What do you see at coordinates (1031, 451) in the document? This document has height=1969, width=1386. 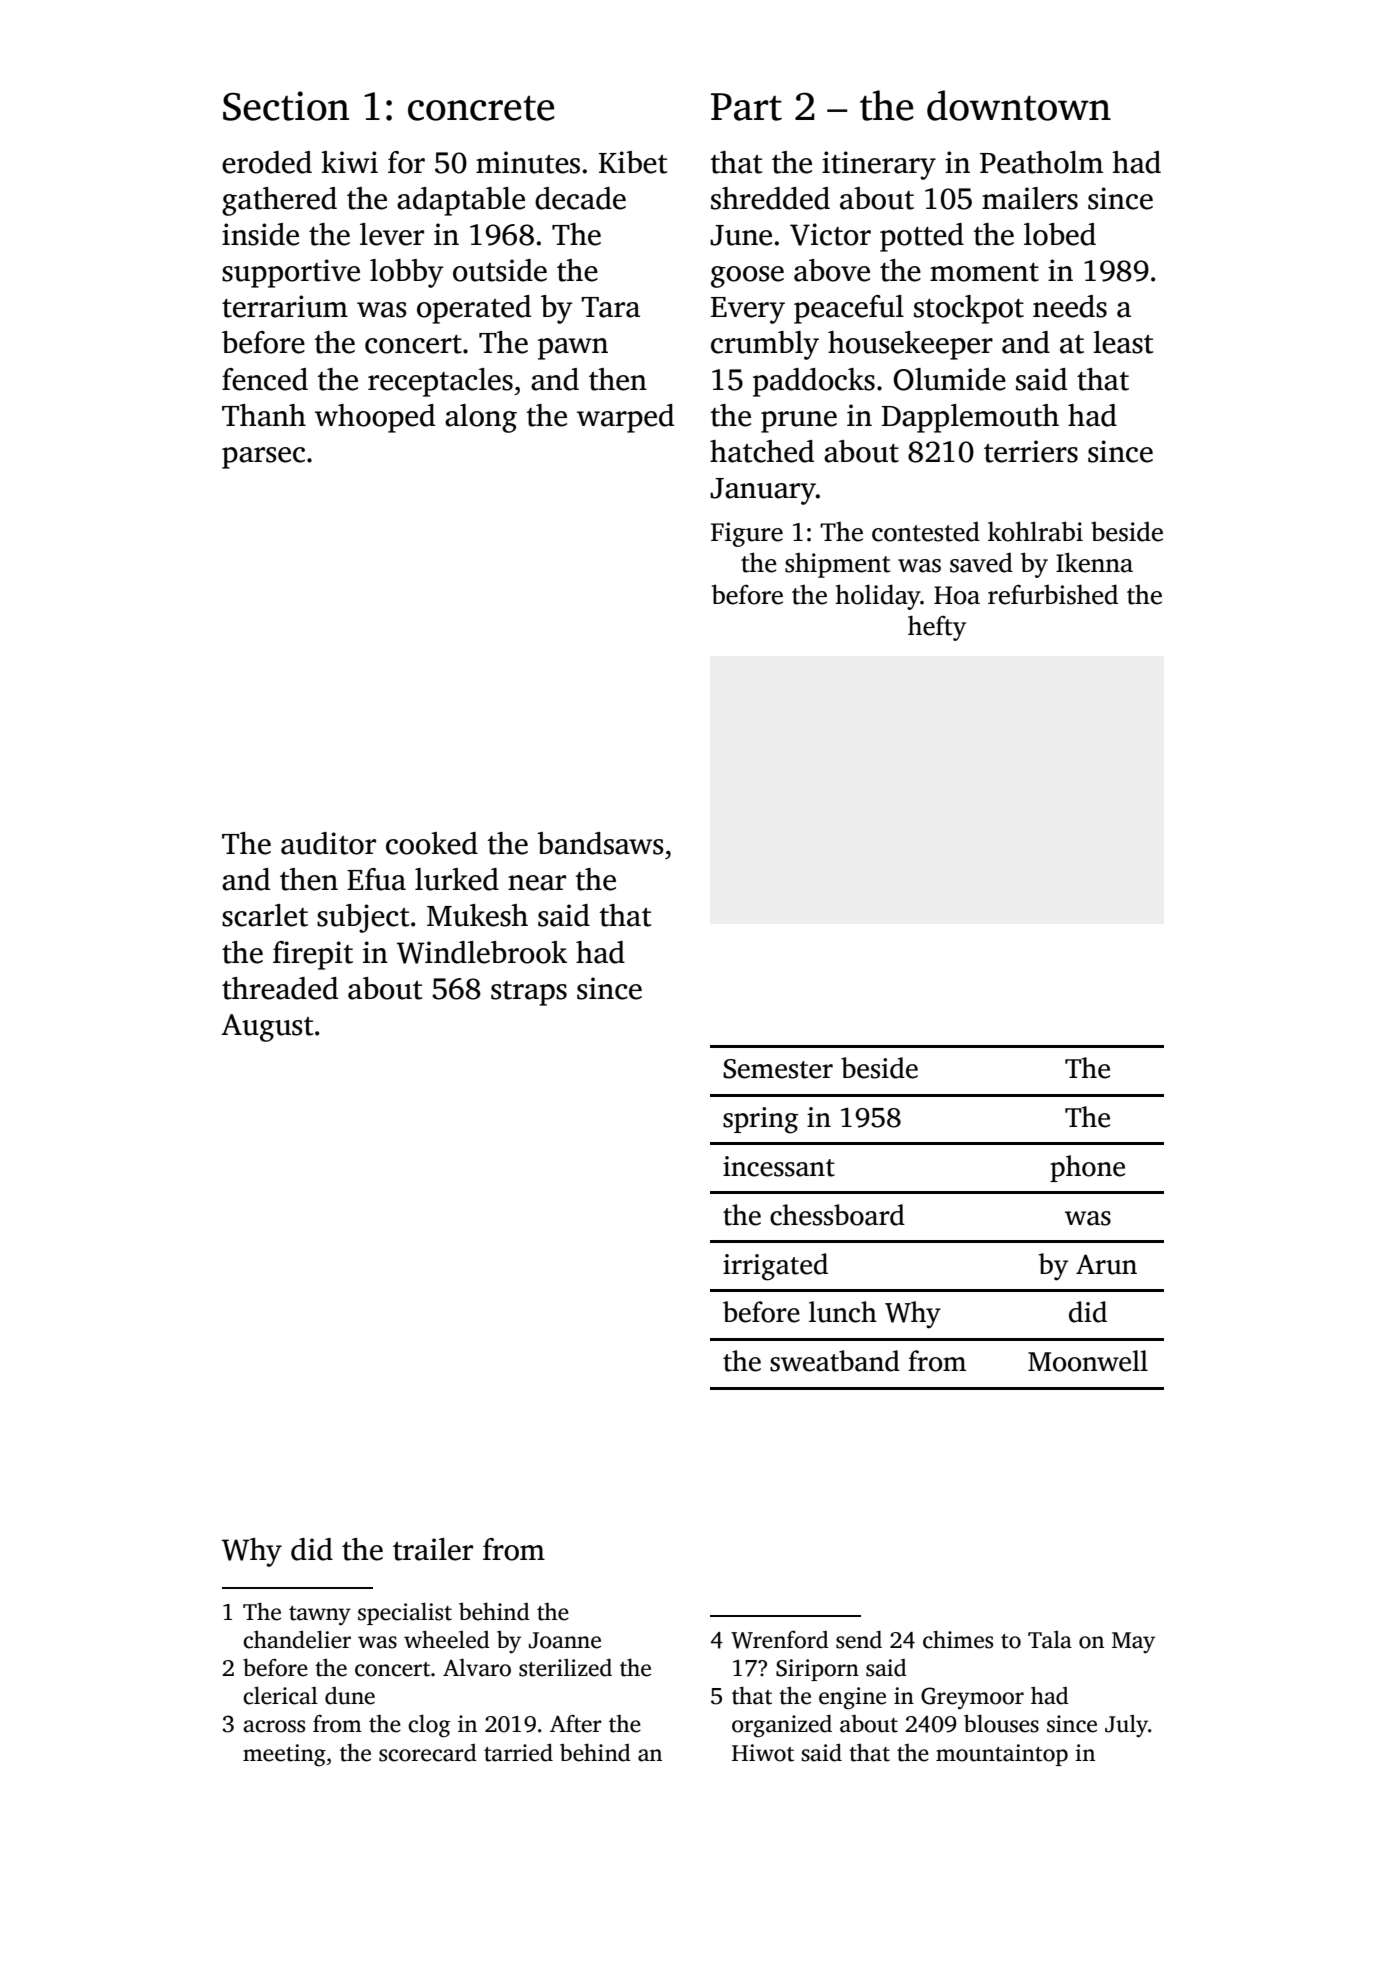 I see `terriers` at bounding box center [1031, 451].
